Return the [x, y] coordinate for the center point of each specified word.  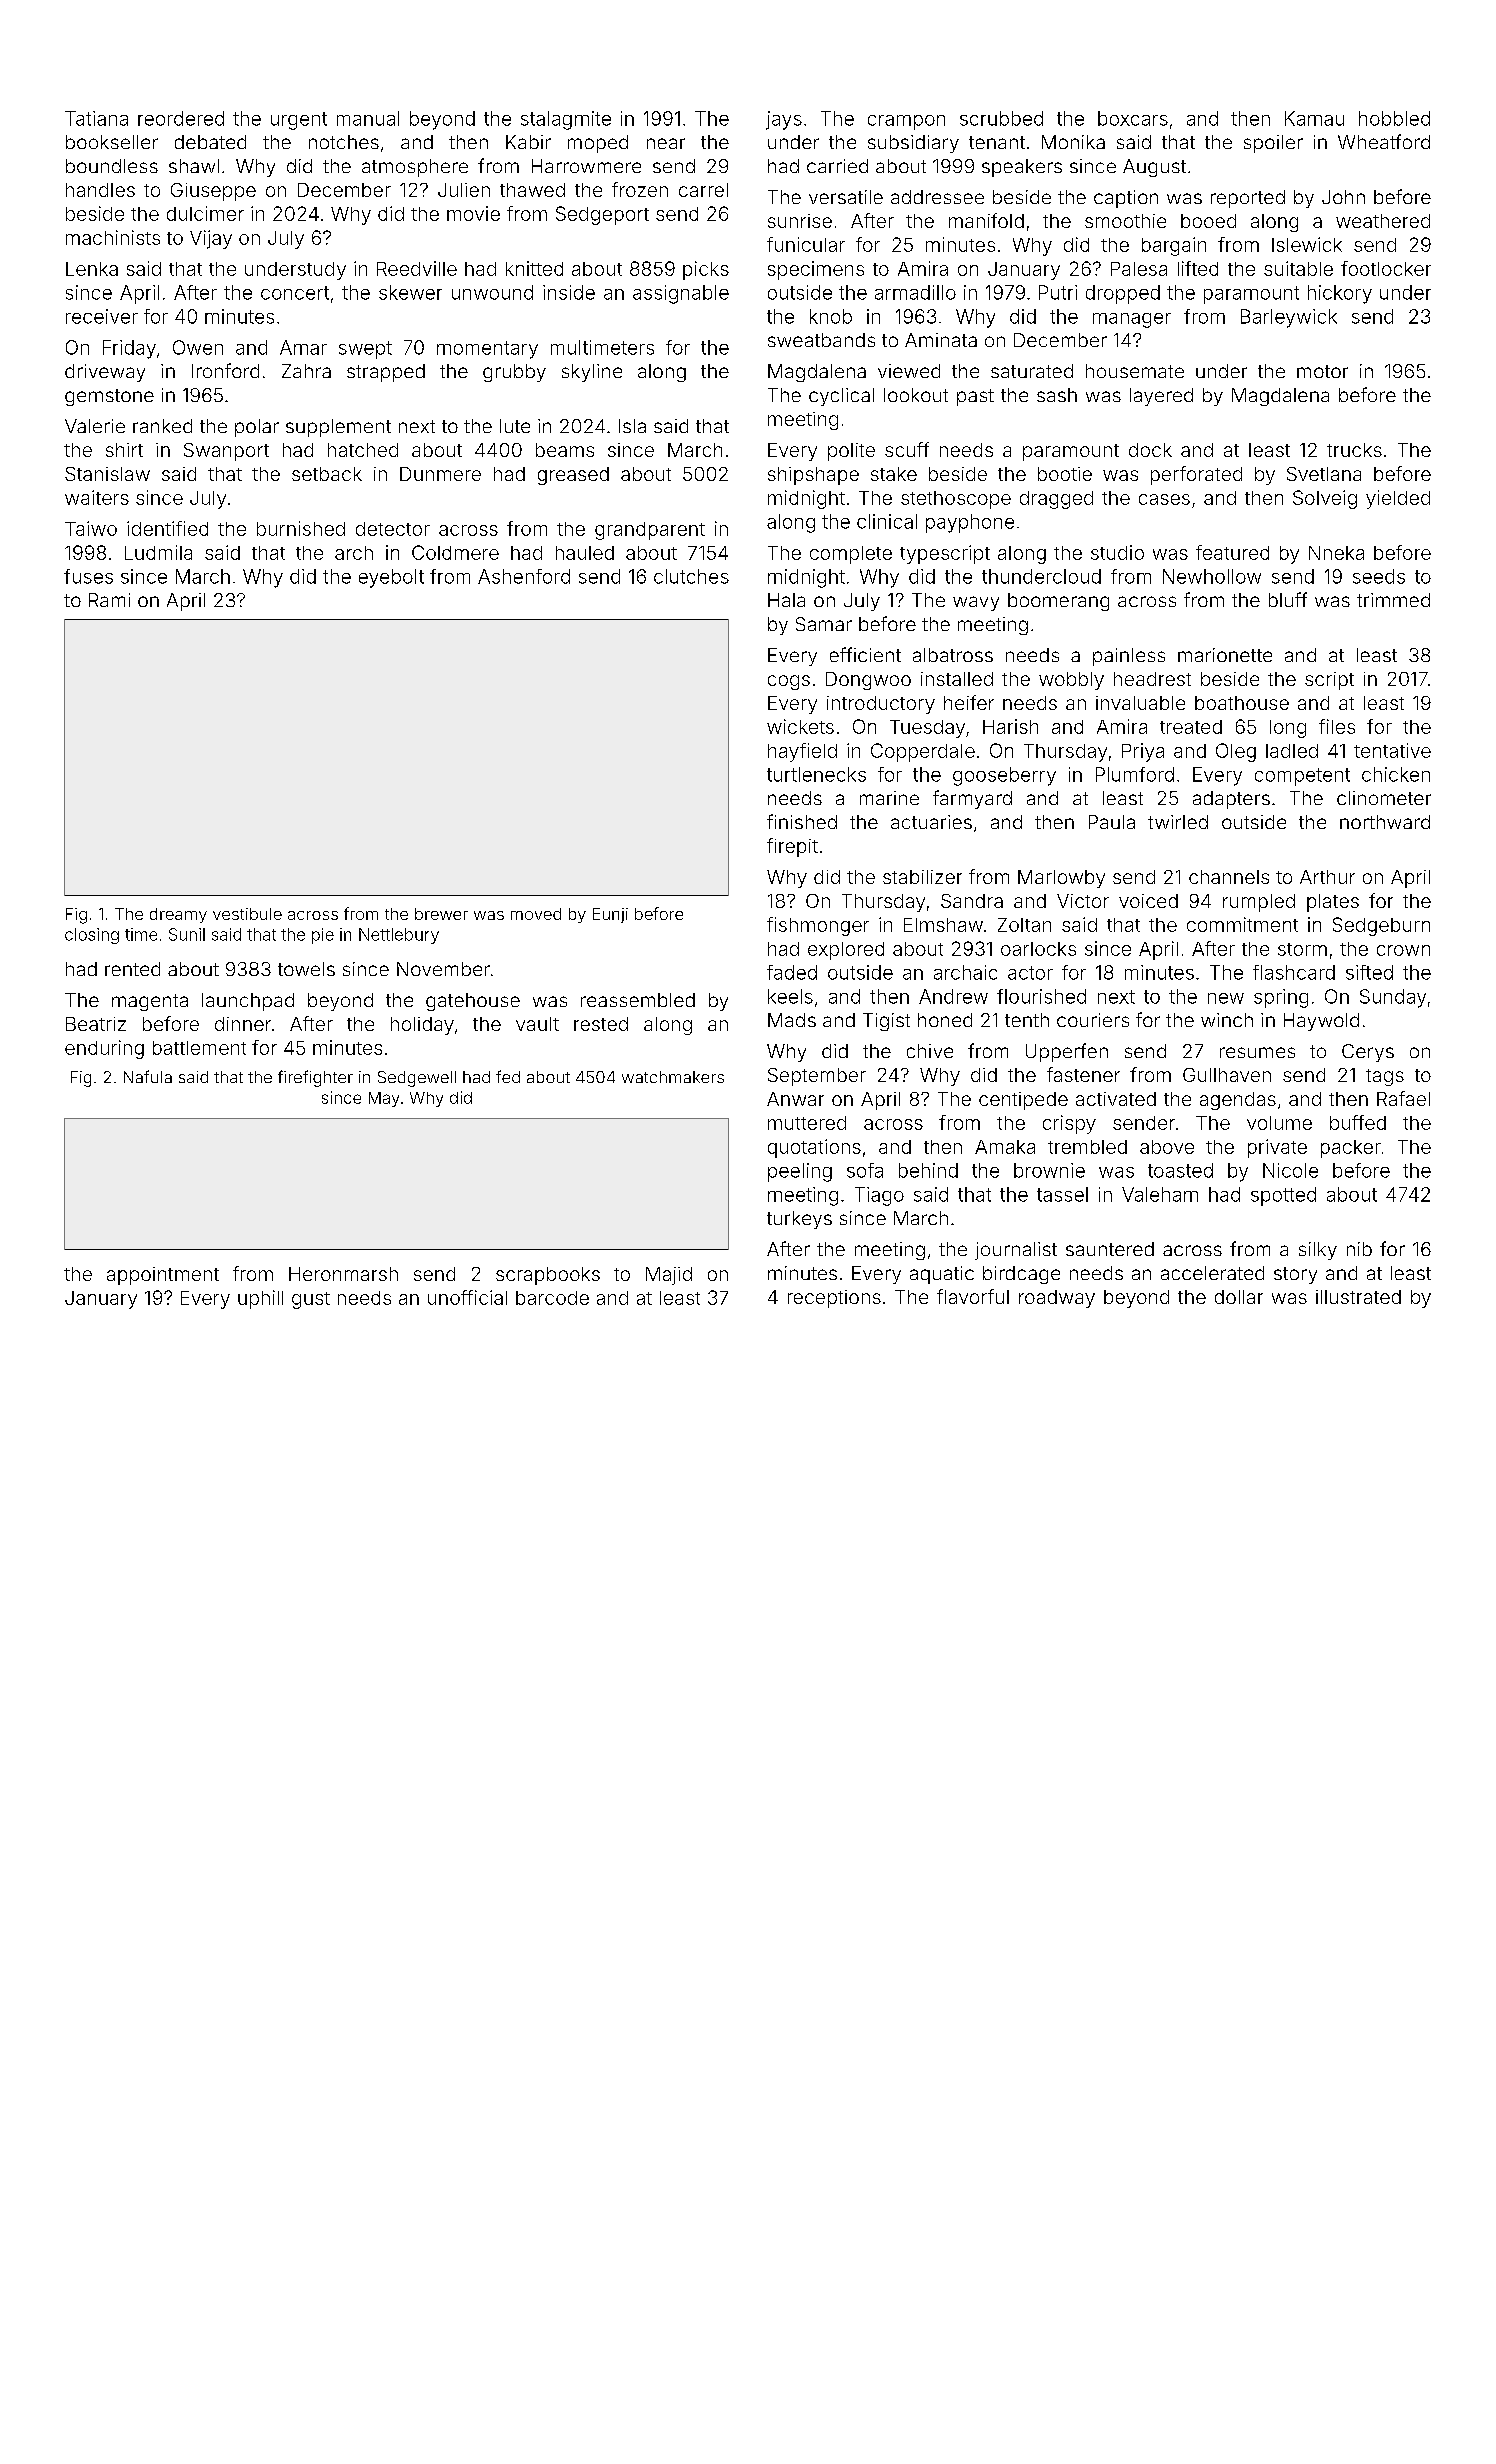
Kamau [1314, 118]
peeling [800, 1172]
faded [792, 972]
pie [323, 936]
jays [784, 120]
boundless [112, 166]
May [384, 1099]
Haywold [1321, 1022]
